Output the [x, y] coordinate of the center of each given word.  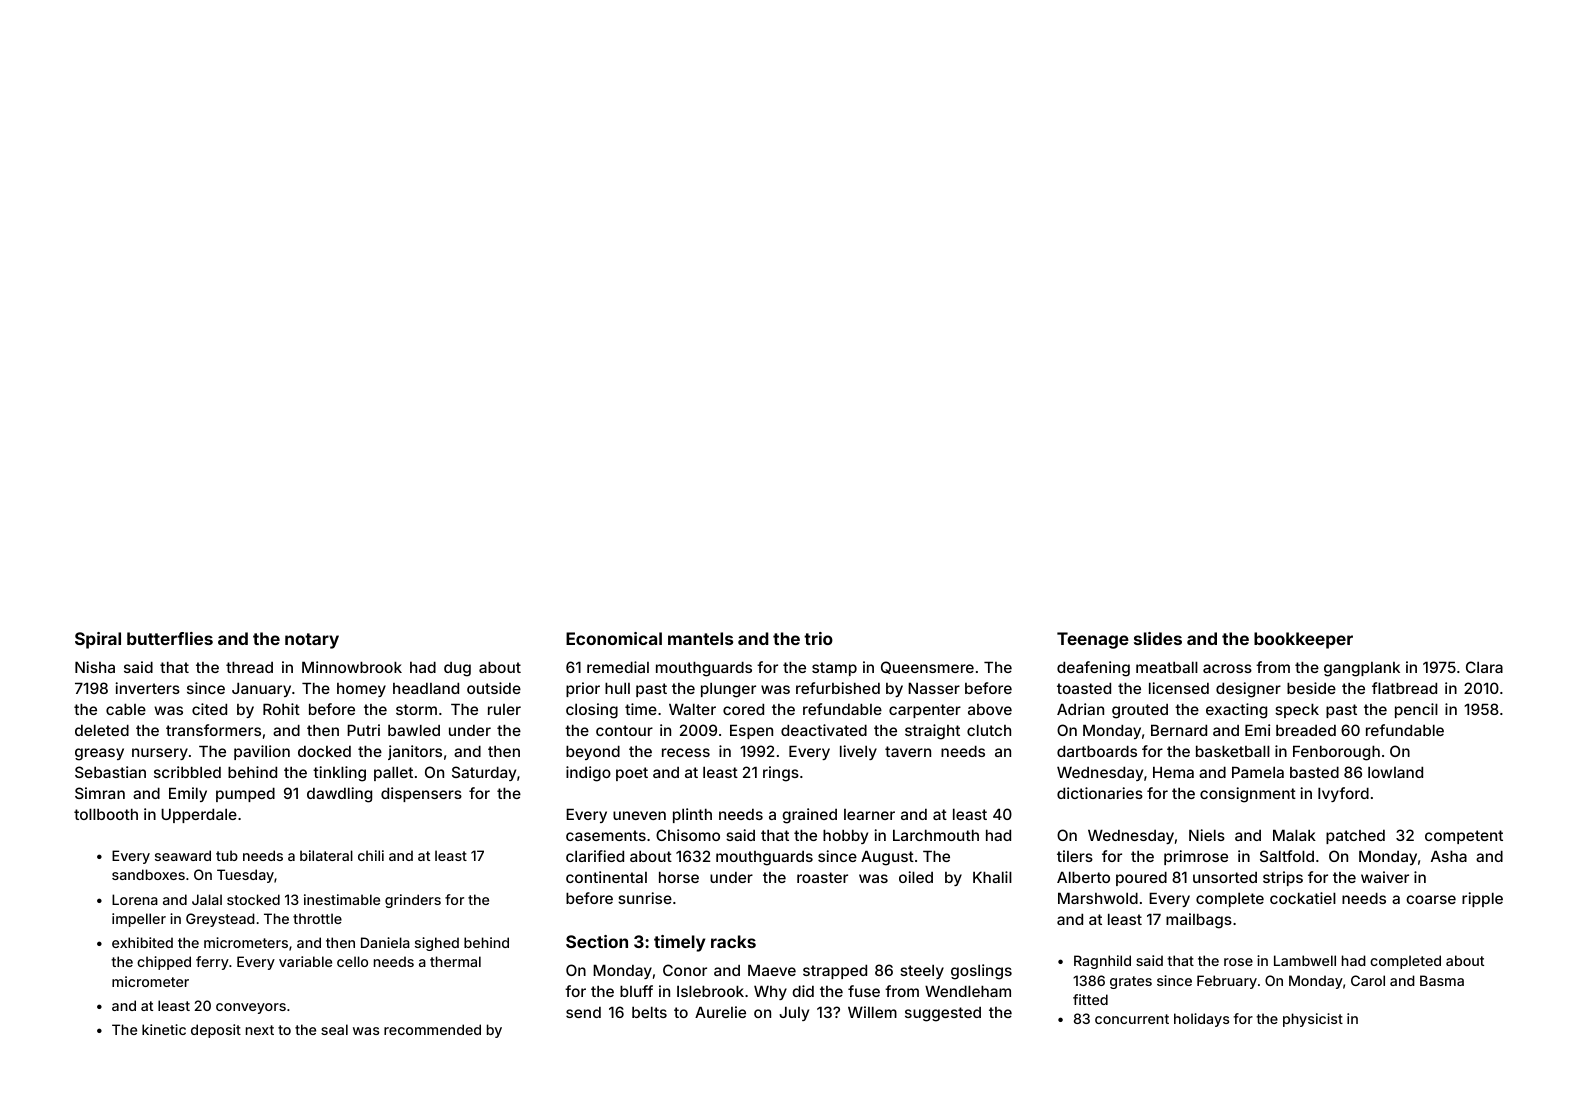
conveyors [251, 1008]
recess [686, 752]
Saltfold [1287, 856]
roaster [822, 877]
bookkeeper [1303, 640]
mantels [700, 638]
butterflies [170, 638]
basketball [1233, 751]
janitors [415, 752]
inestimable [342, 899]
